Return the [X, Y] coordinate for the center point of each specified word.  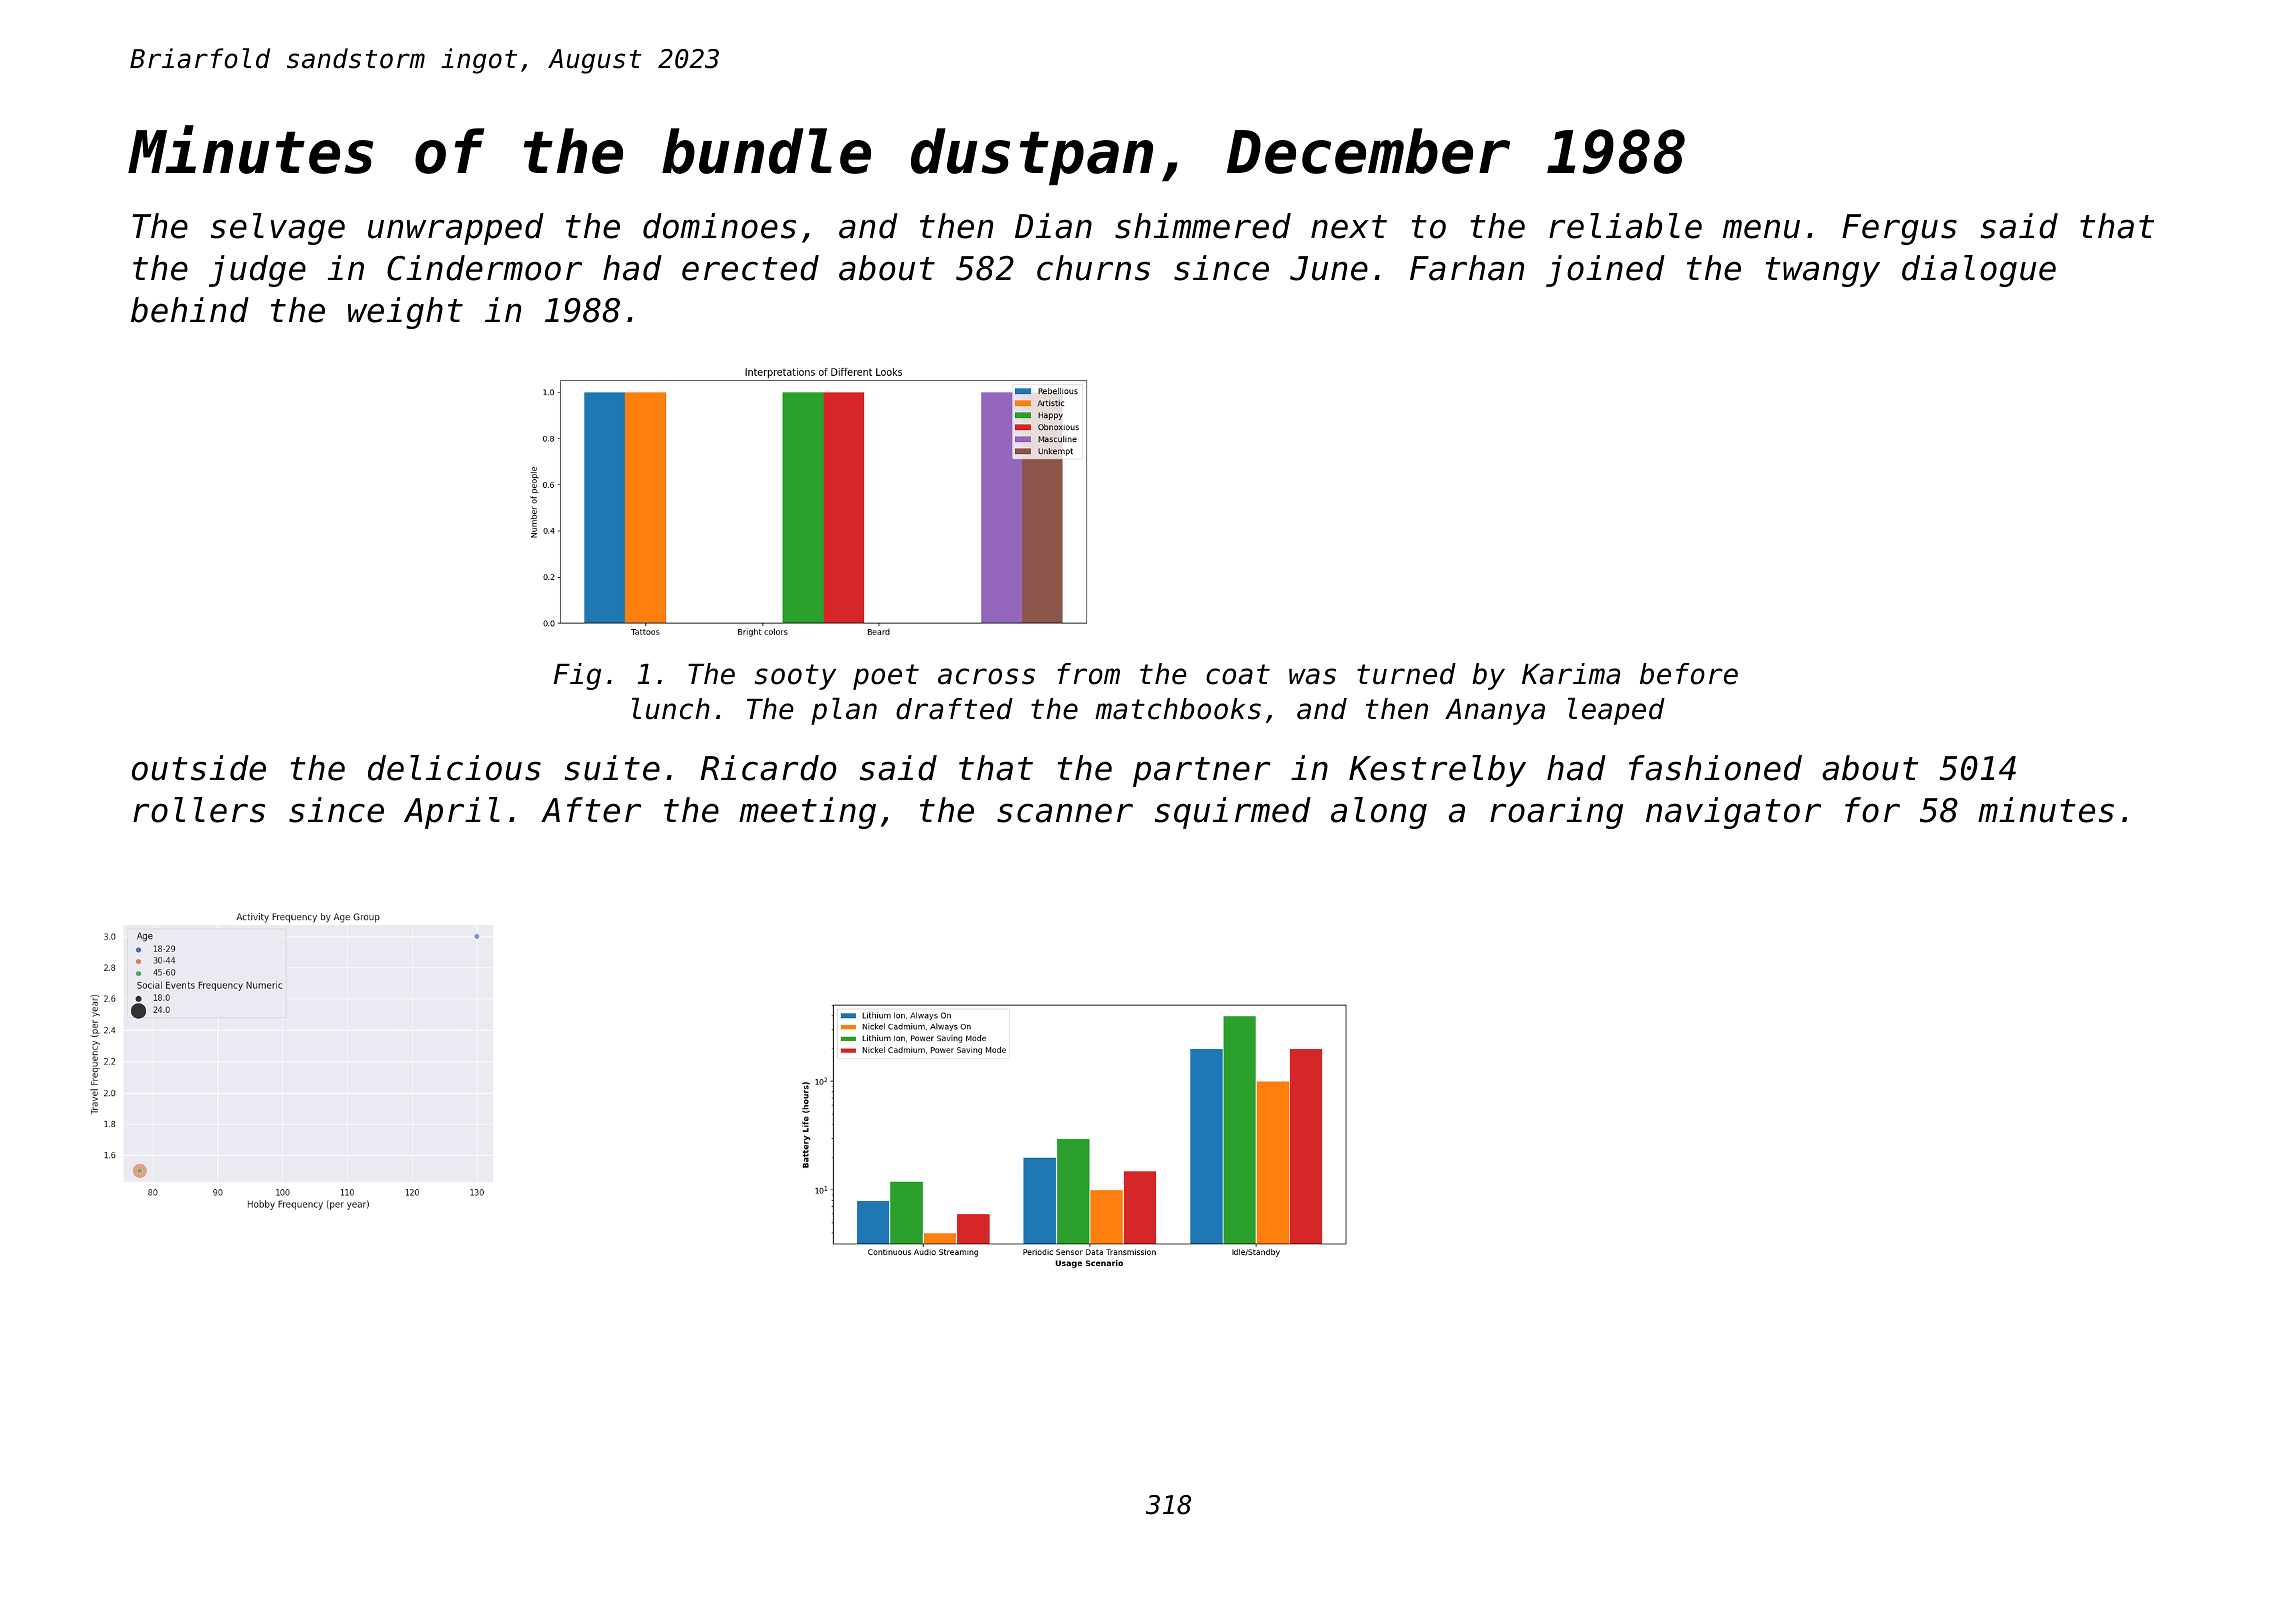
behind [190, 310]
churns [1093, 268]
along [1379, 813]
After [591, 810]
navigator [1733, 813]
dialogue [1979, 271]
